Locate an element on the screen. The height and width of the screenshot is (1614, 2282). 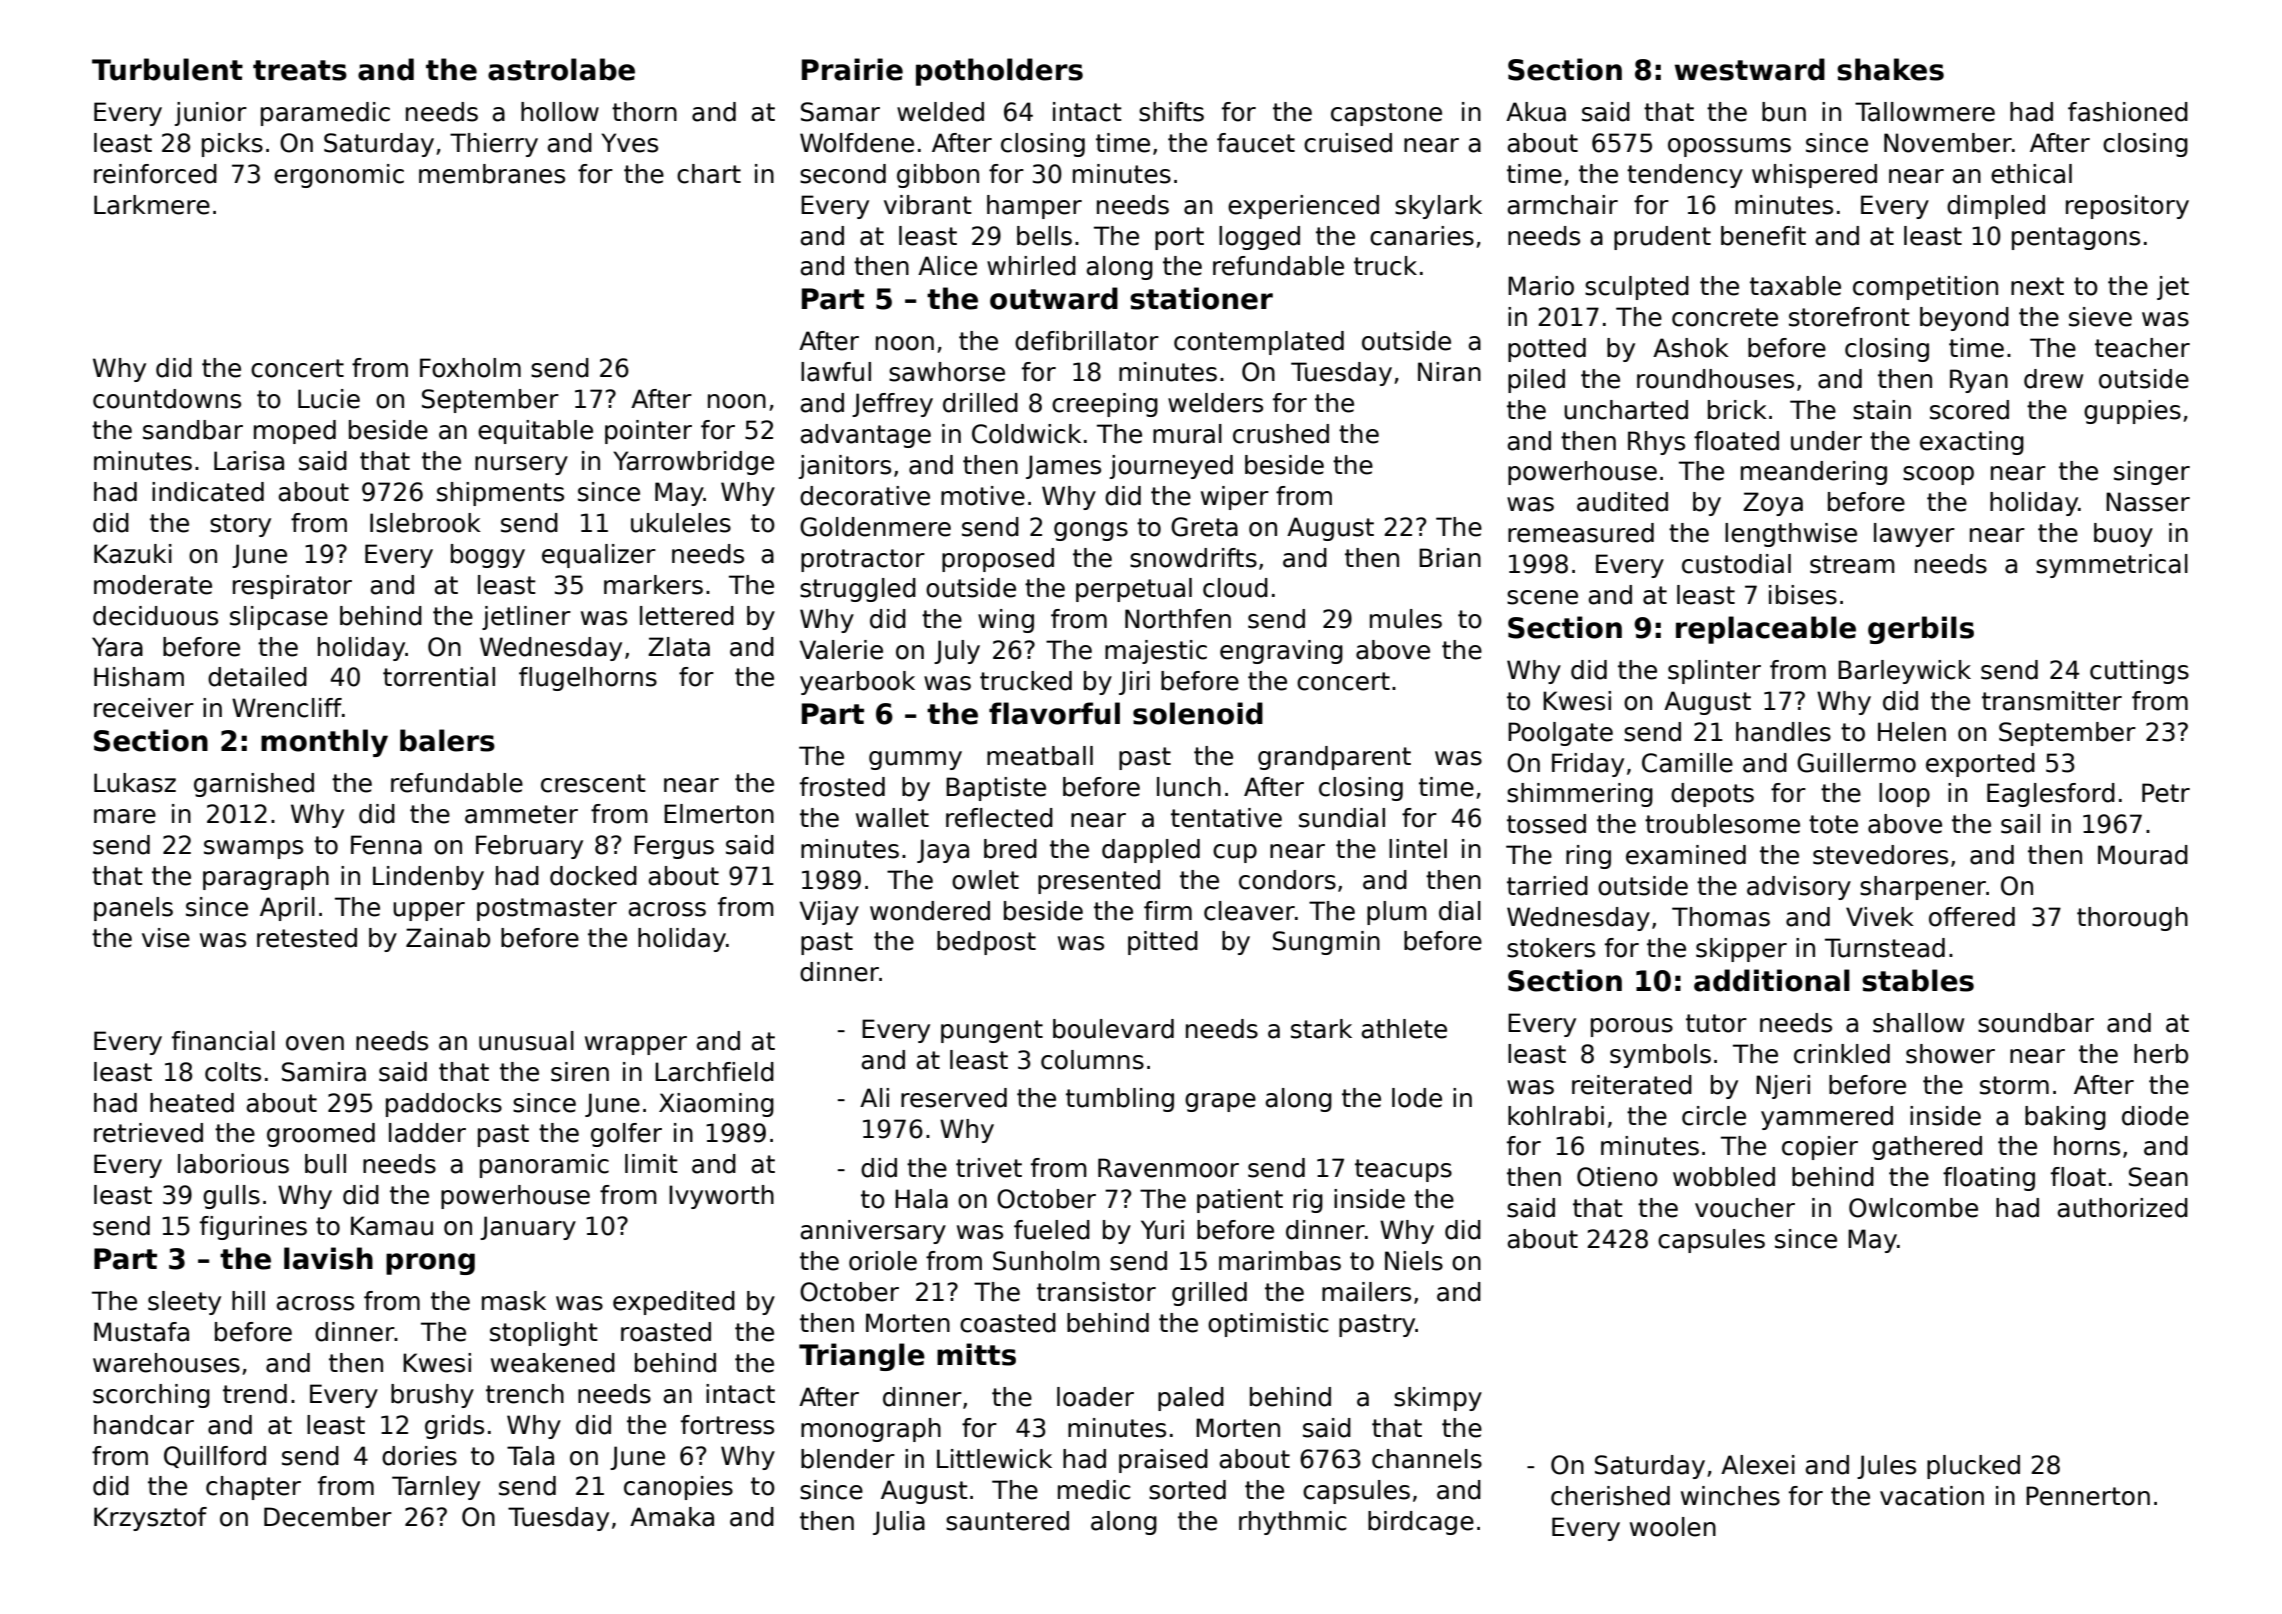
westward is located at coordinates (1750, 69).
